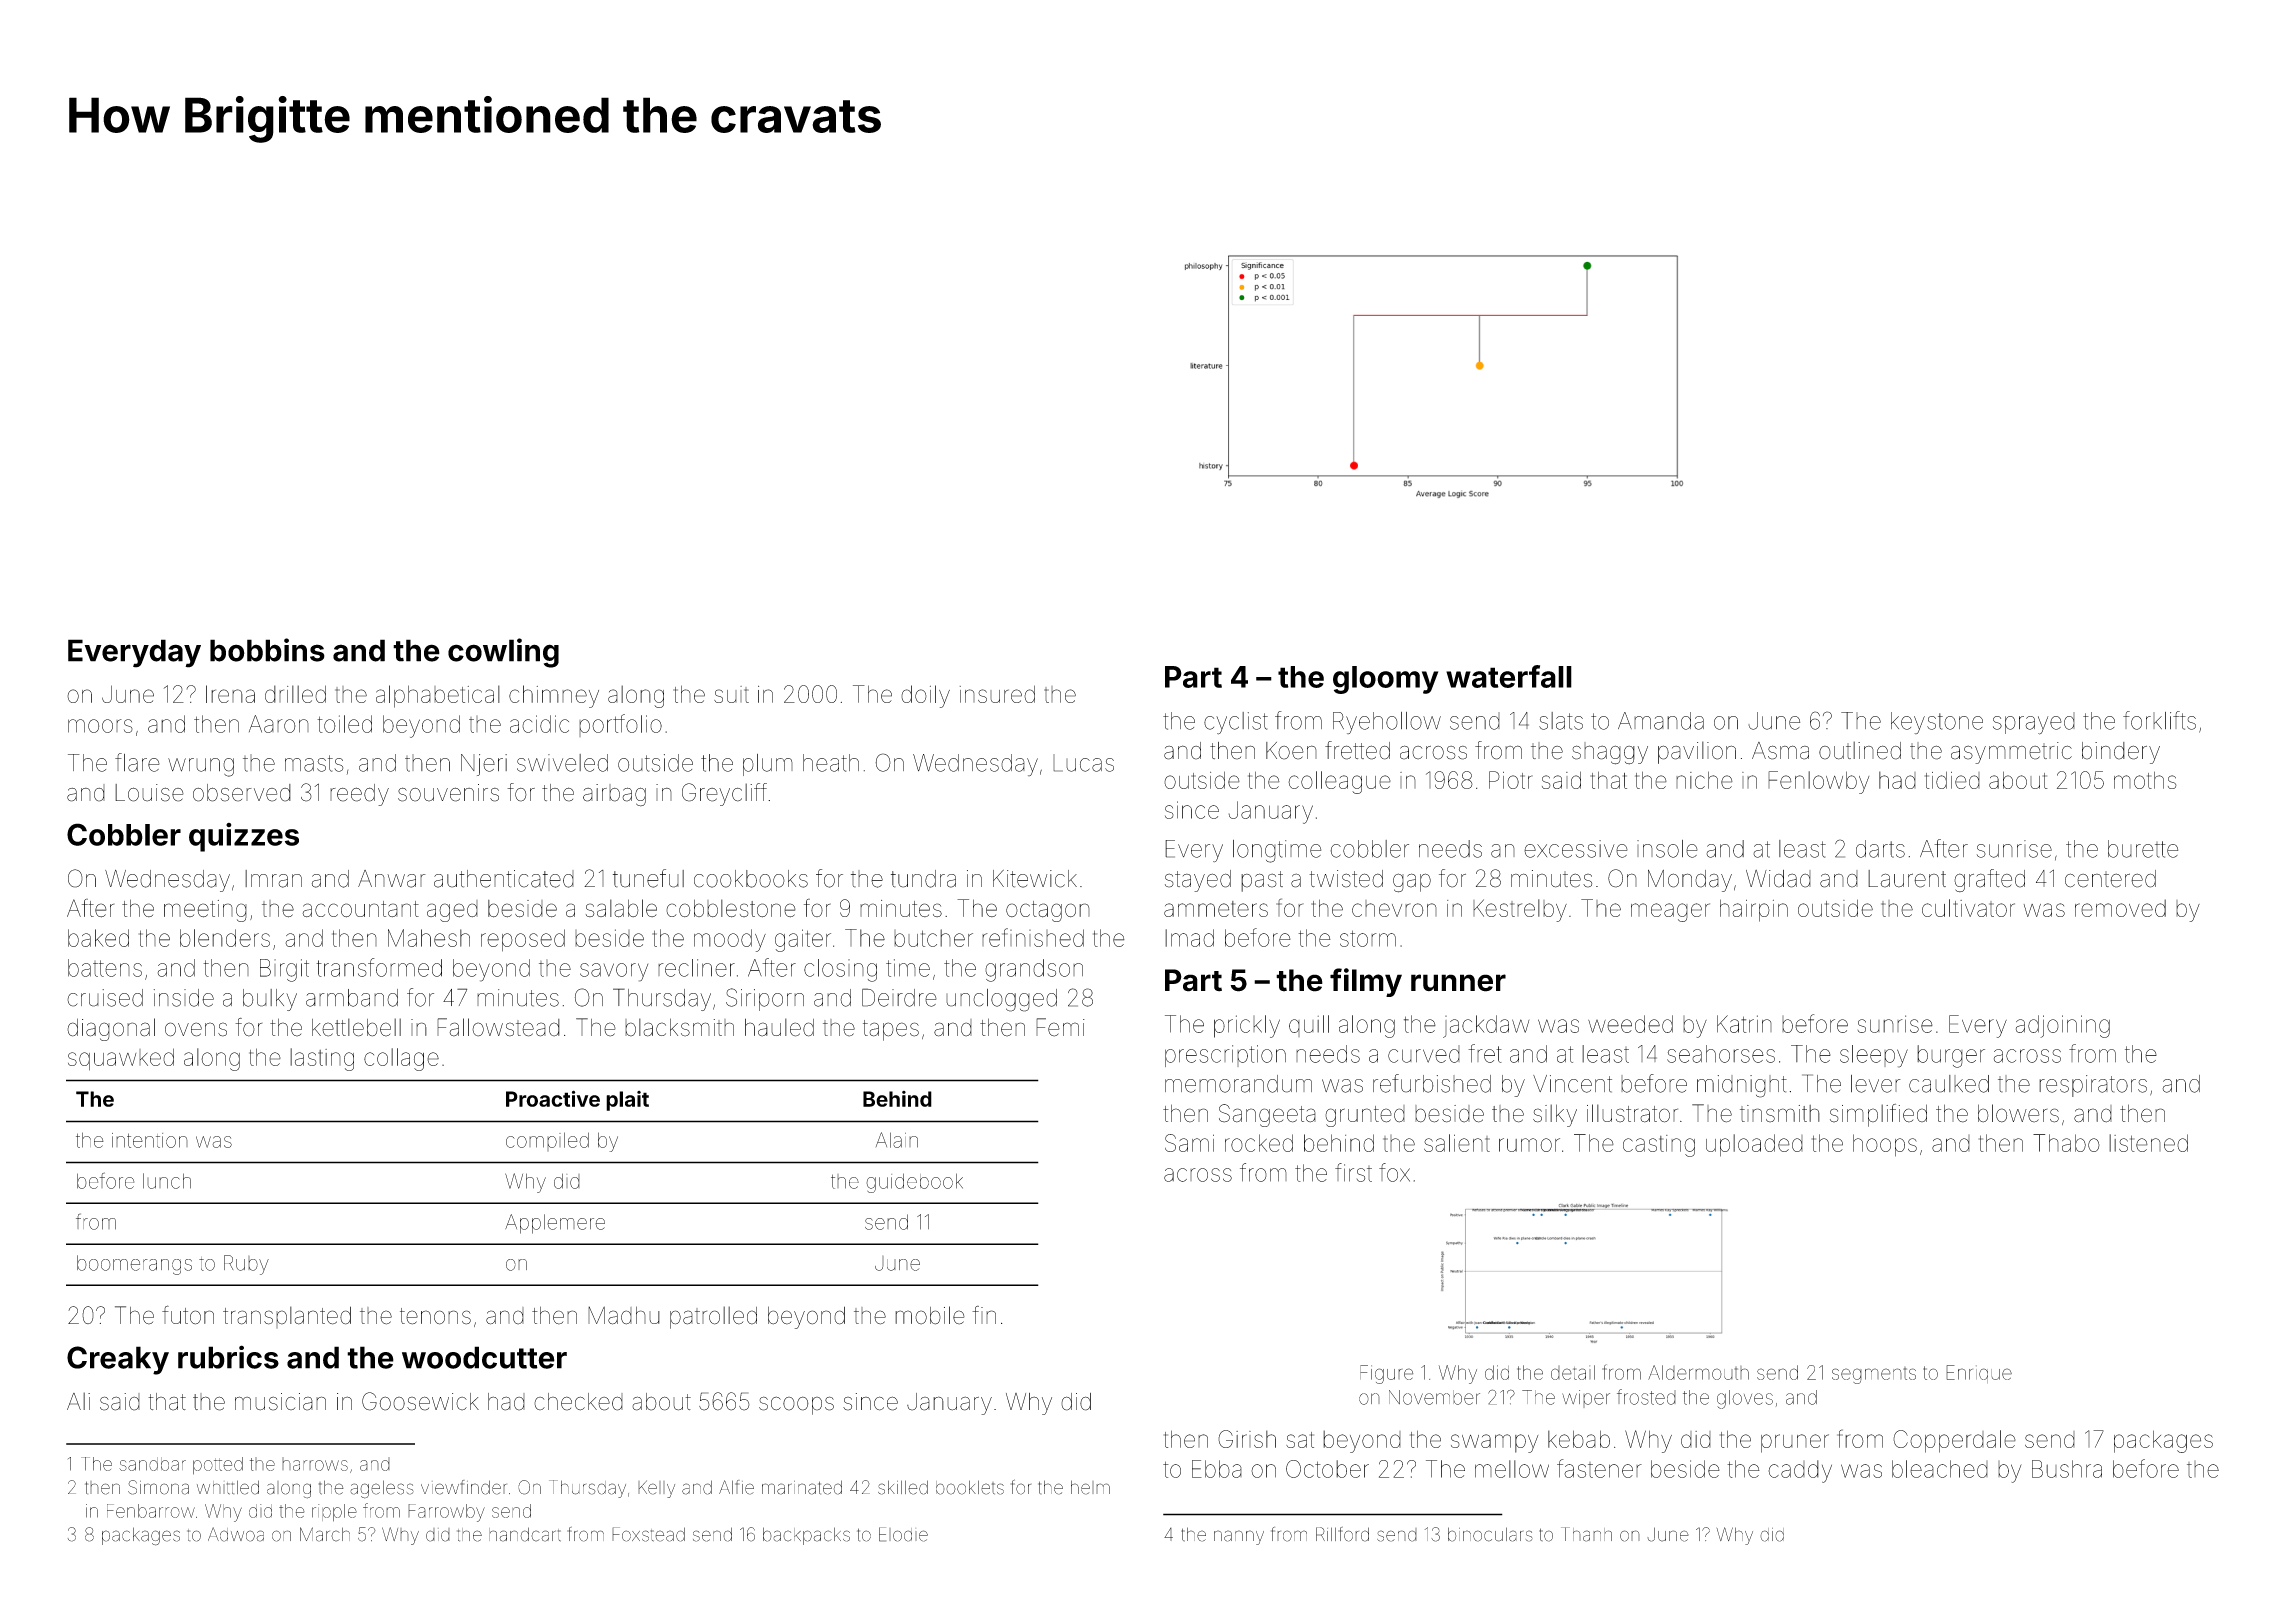 This screenshot has height=1620, width=2292. What do you see at coordinates (446, 1513) in the screenshot?
I see `Farrowby` at bounding box center [446, 1513].
